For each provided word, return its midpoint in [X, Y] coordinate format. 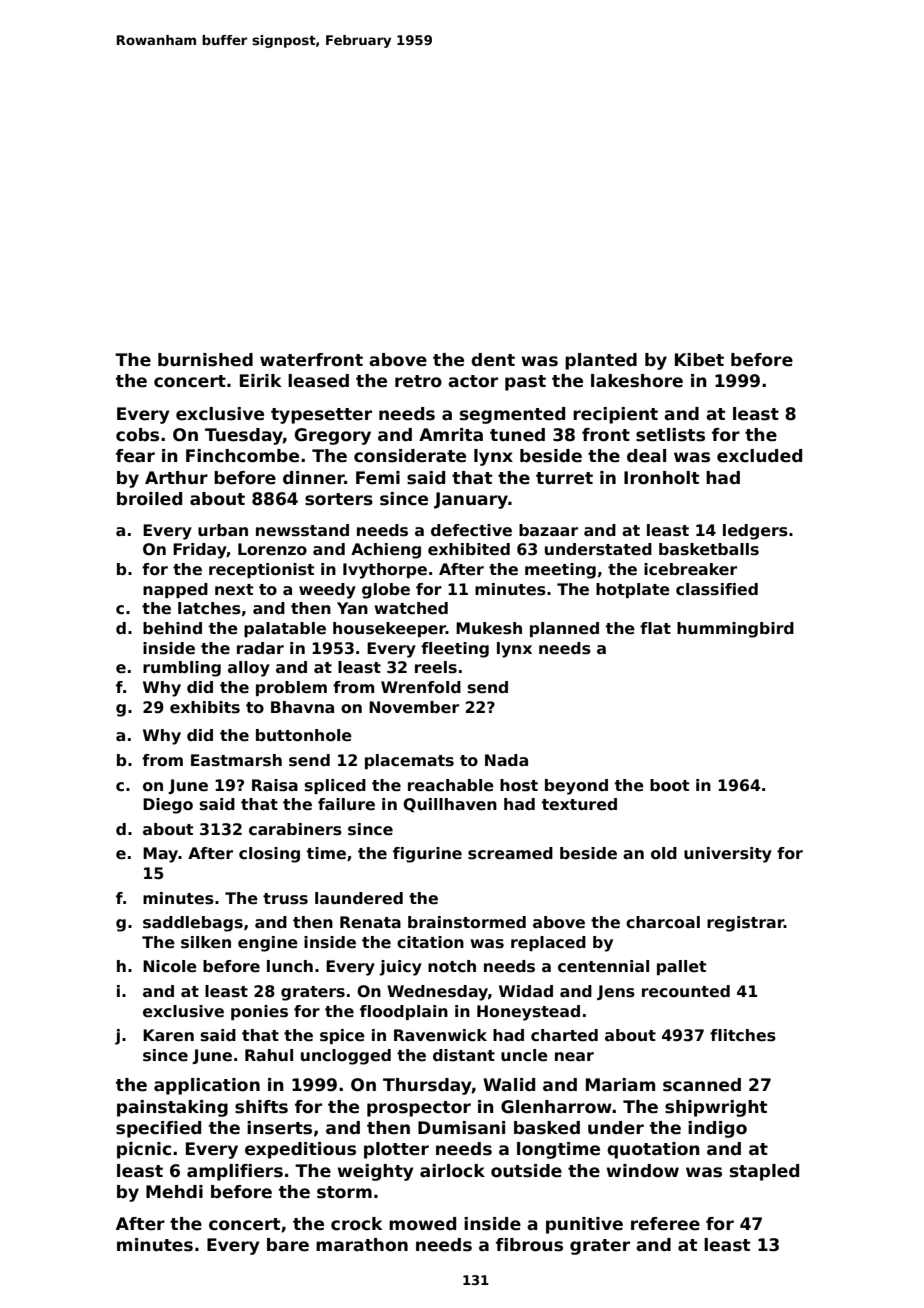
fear [135, 456]
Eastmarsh [236, 760]
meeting [560, 571]
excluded [759, 456]
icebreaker [690, 569]
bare [288, 1245]
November [414, 707]
